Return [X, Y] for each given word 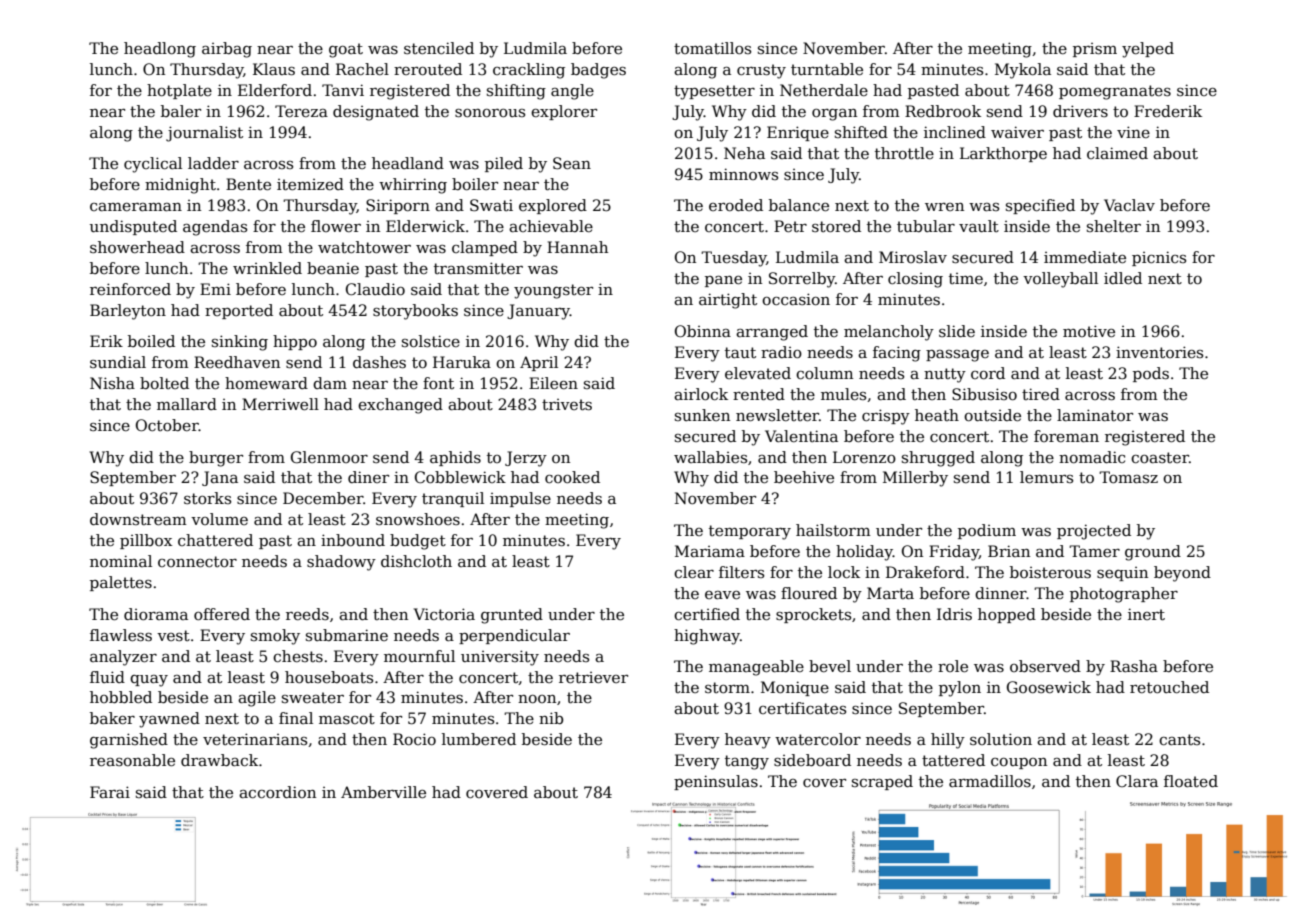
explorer [564, 112]
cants [1179, 739]
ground [1153, 553]
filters [741, 572]
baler [181, 111]
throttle [904, 153]
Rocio [414, 739]
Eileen [553, 383]
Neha [744, 153]
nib [551, 718]
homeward [266, 383]
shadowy [341, 563]
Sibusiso [984, 394]
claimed [1117, 153]
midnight [180, 186]
